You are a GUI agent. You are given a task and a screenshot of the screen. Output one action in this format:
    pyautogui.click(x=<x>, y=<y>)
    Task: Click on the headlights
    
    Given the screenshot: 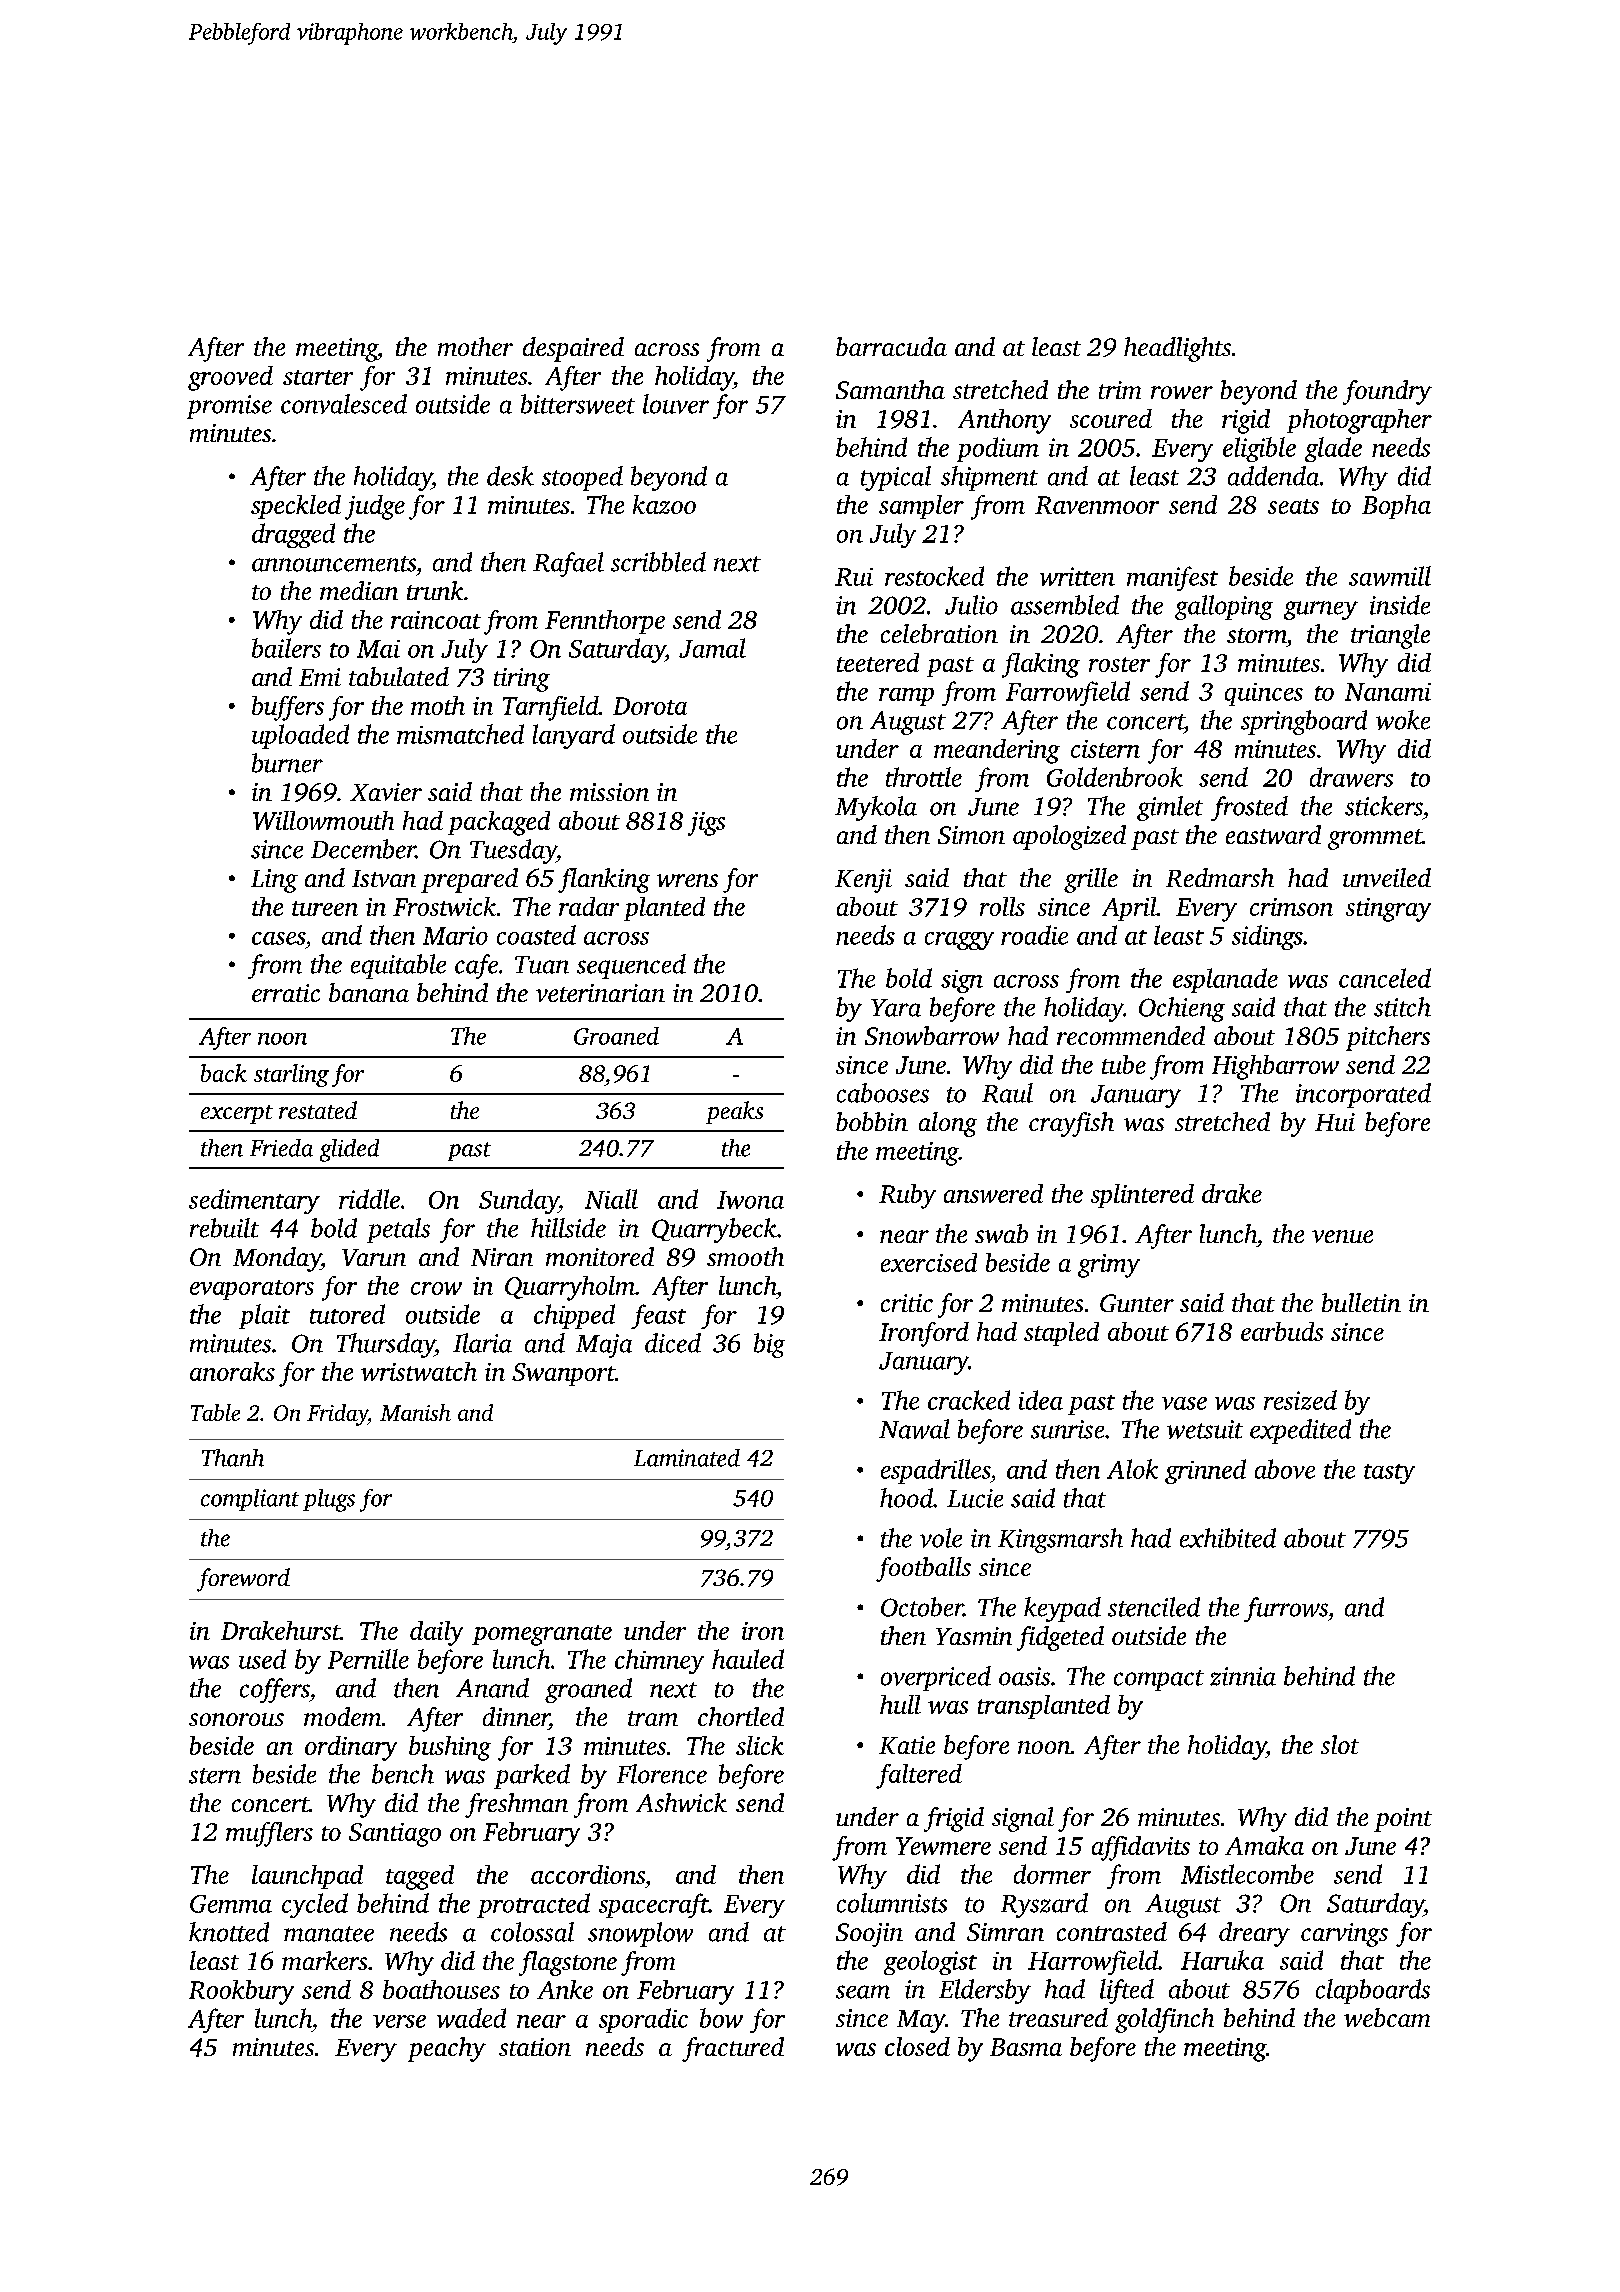 What is the action you would take?
    pyautogui.click(x=1177, y=349)
